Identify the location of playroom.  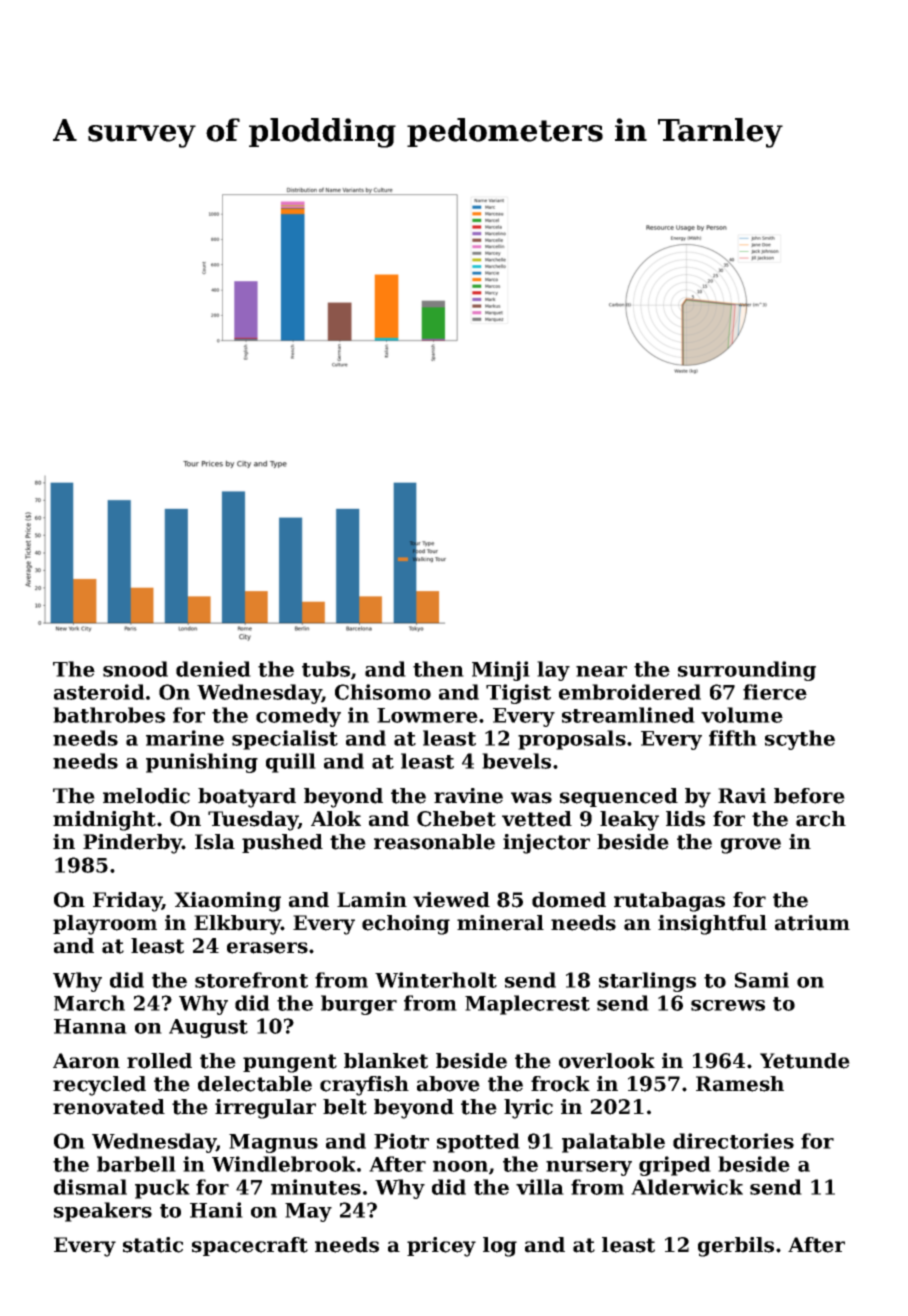
(105, 925).
